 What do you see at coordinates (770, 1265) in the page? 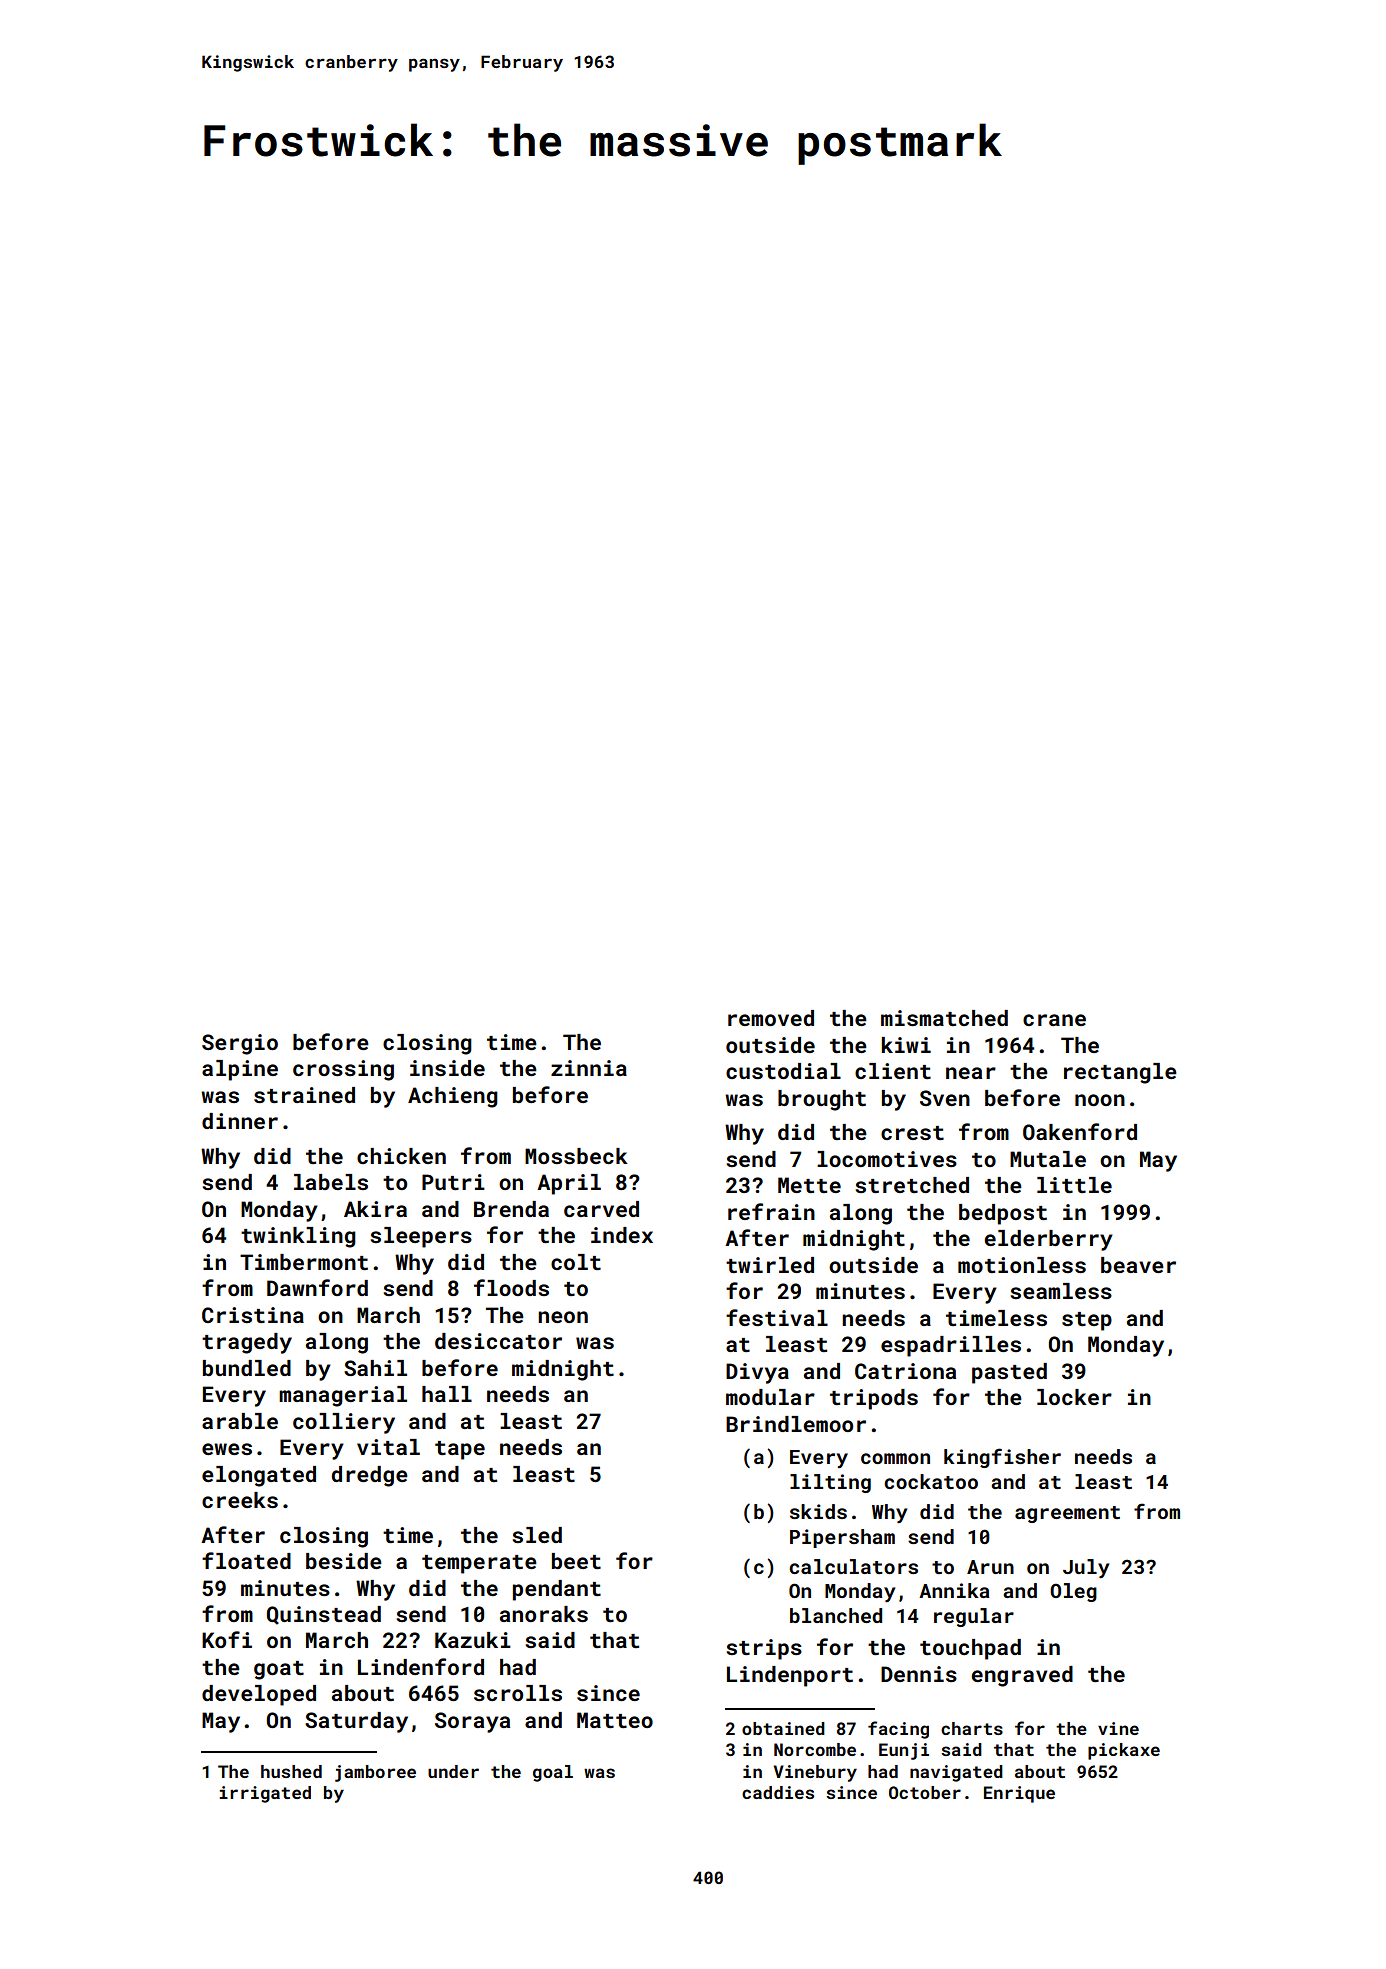
I see `twirled` at bounding box center [770, 1265].
